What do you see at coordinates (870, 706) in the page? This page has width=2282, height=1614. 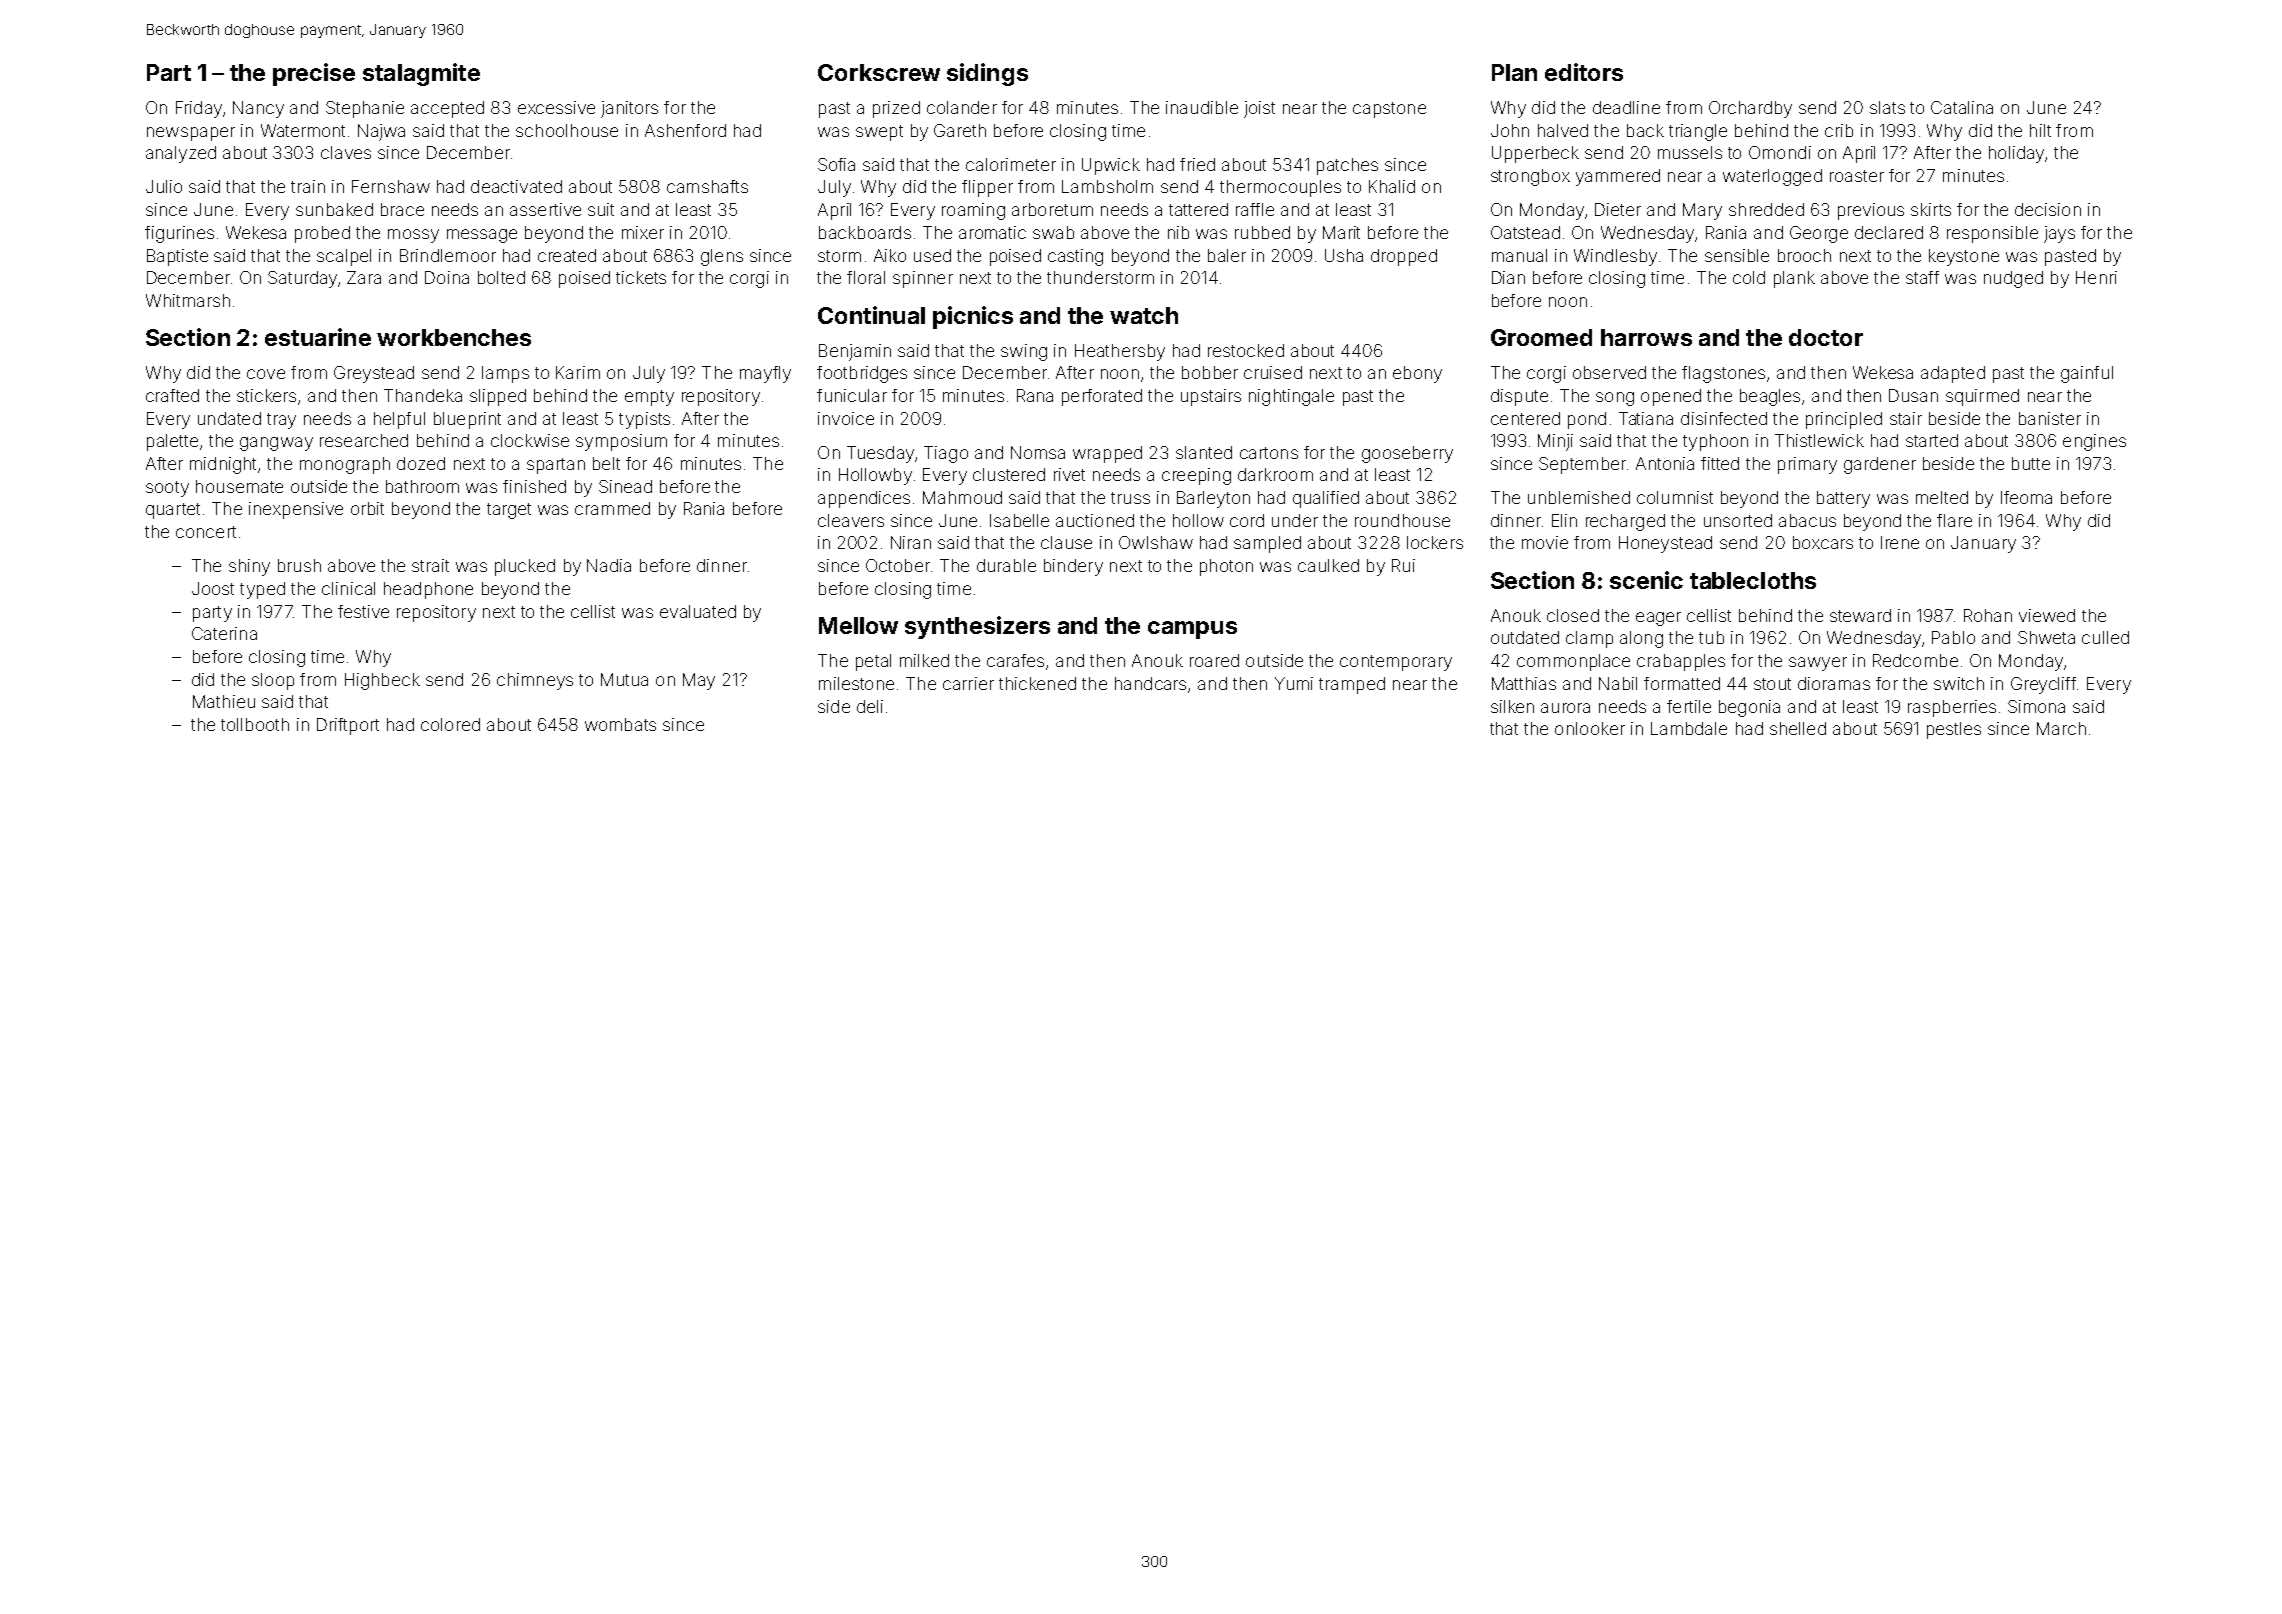 I see `deli` at bounding box center [870, 706].
